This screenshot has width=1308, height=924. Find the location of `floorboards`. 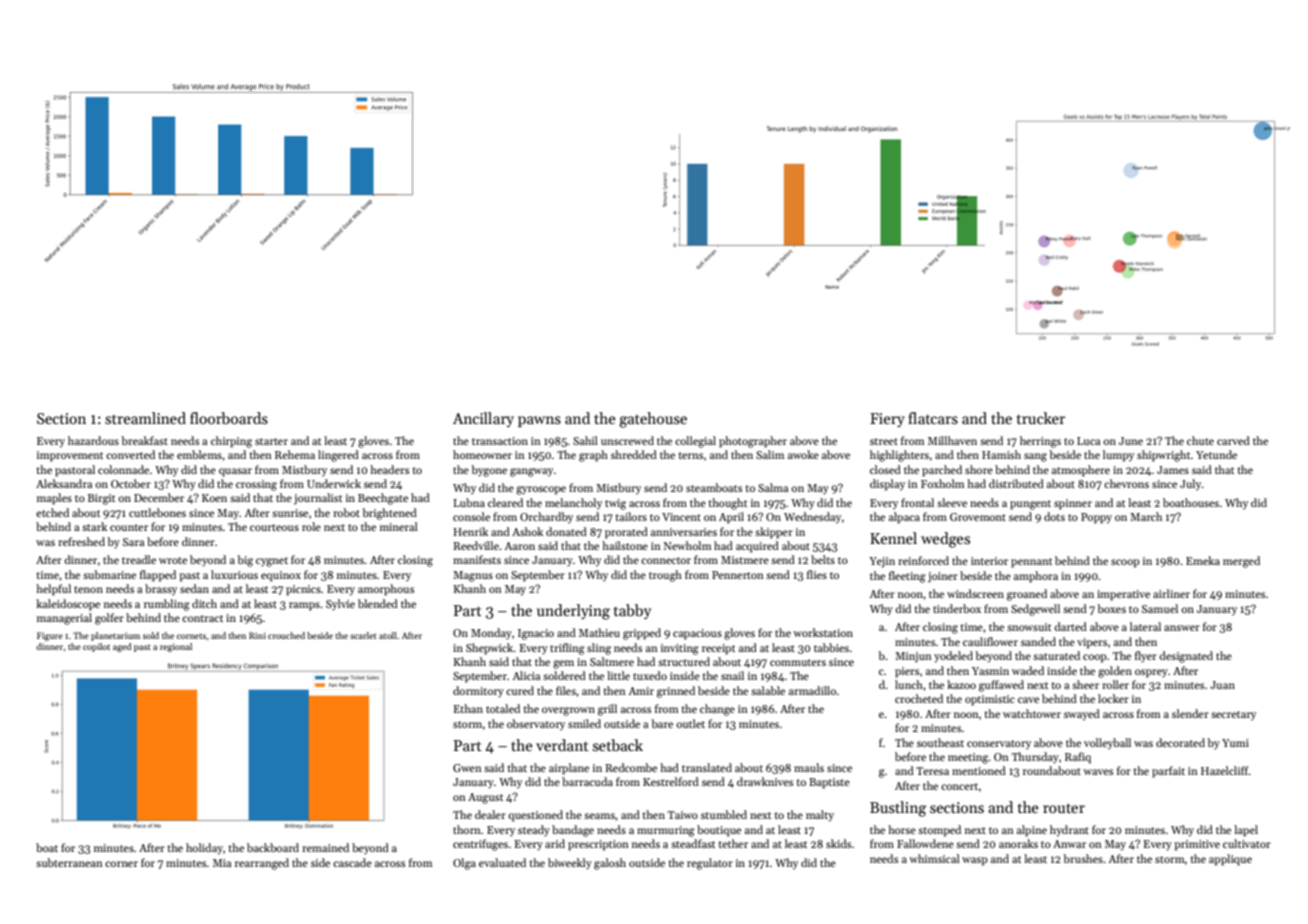

floorboards is located at coordinates (229, 418).
